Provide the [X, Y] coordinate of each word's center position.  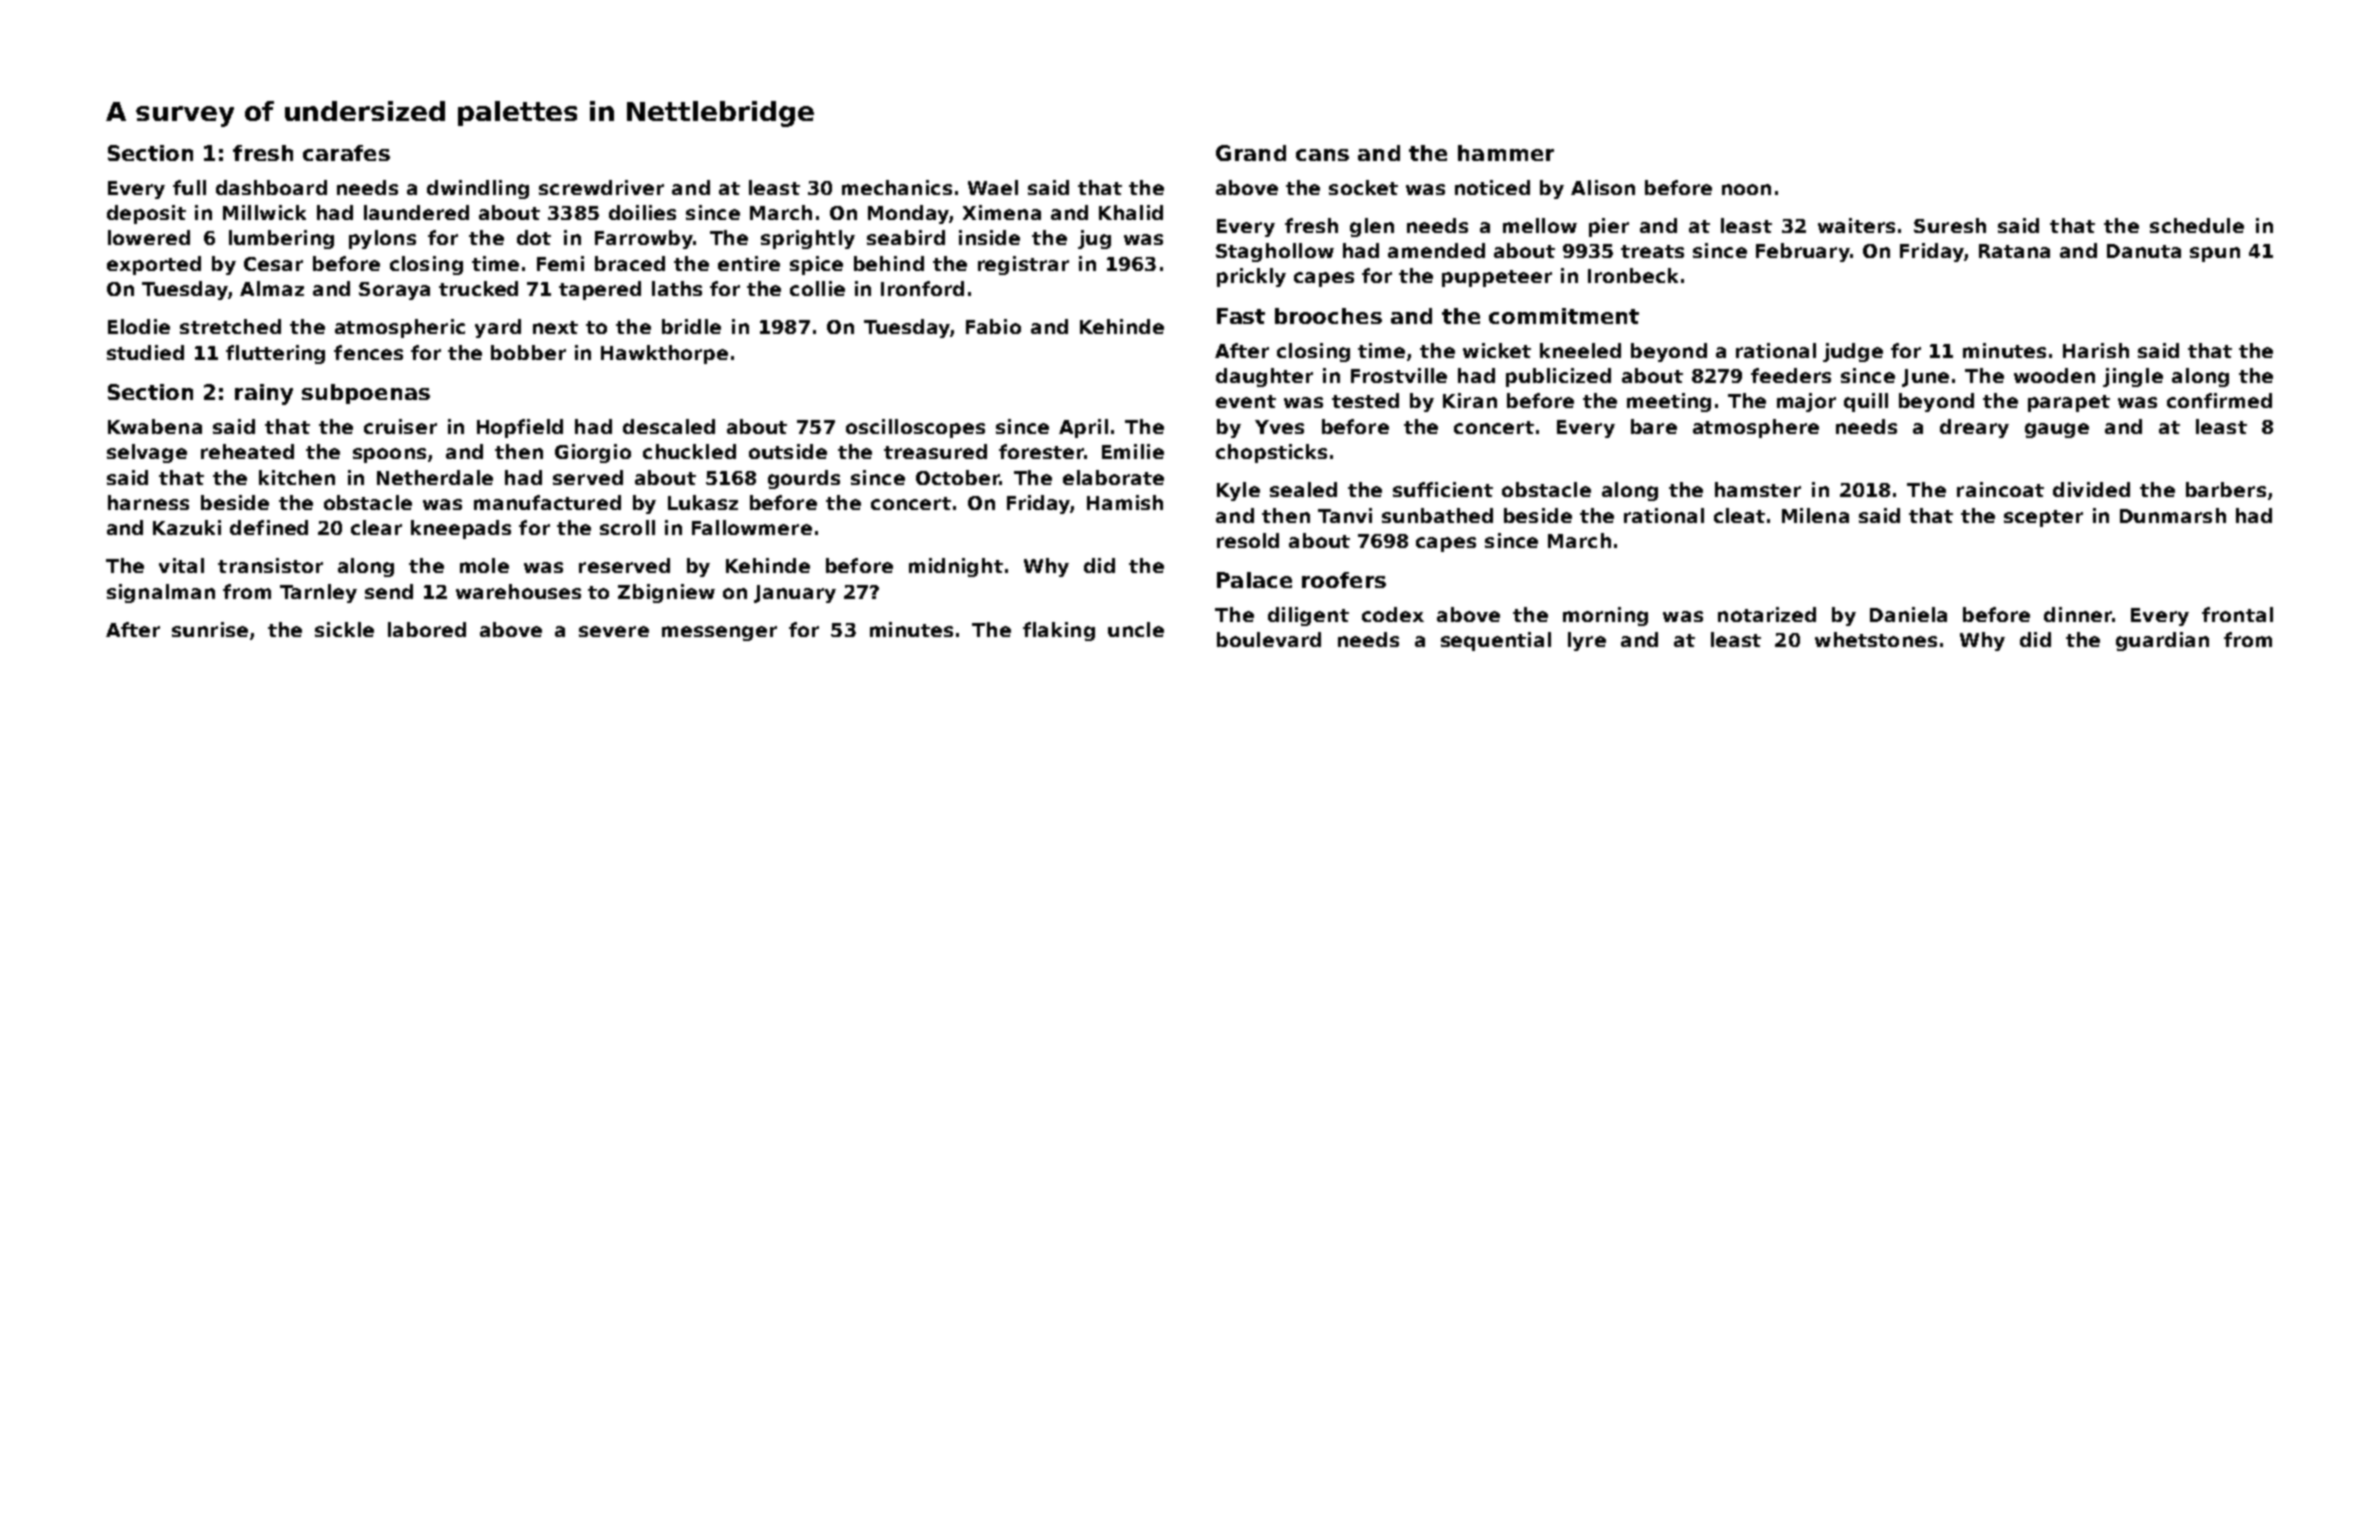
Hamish [1125, 502]
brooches [1328, 316]
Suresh [1950, 225]
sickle [344, 629]
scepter [2043, 518]
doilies [642, 212]
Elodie [139, 326]
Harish [2096, 350]
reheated [247, 451]
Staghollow [1275, 252]
